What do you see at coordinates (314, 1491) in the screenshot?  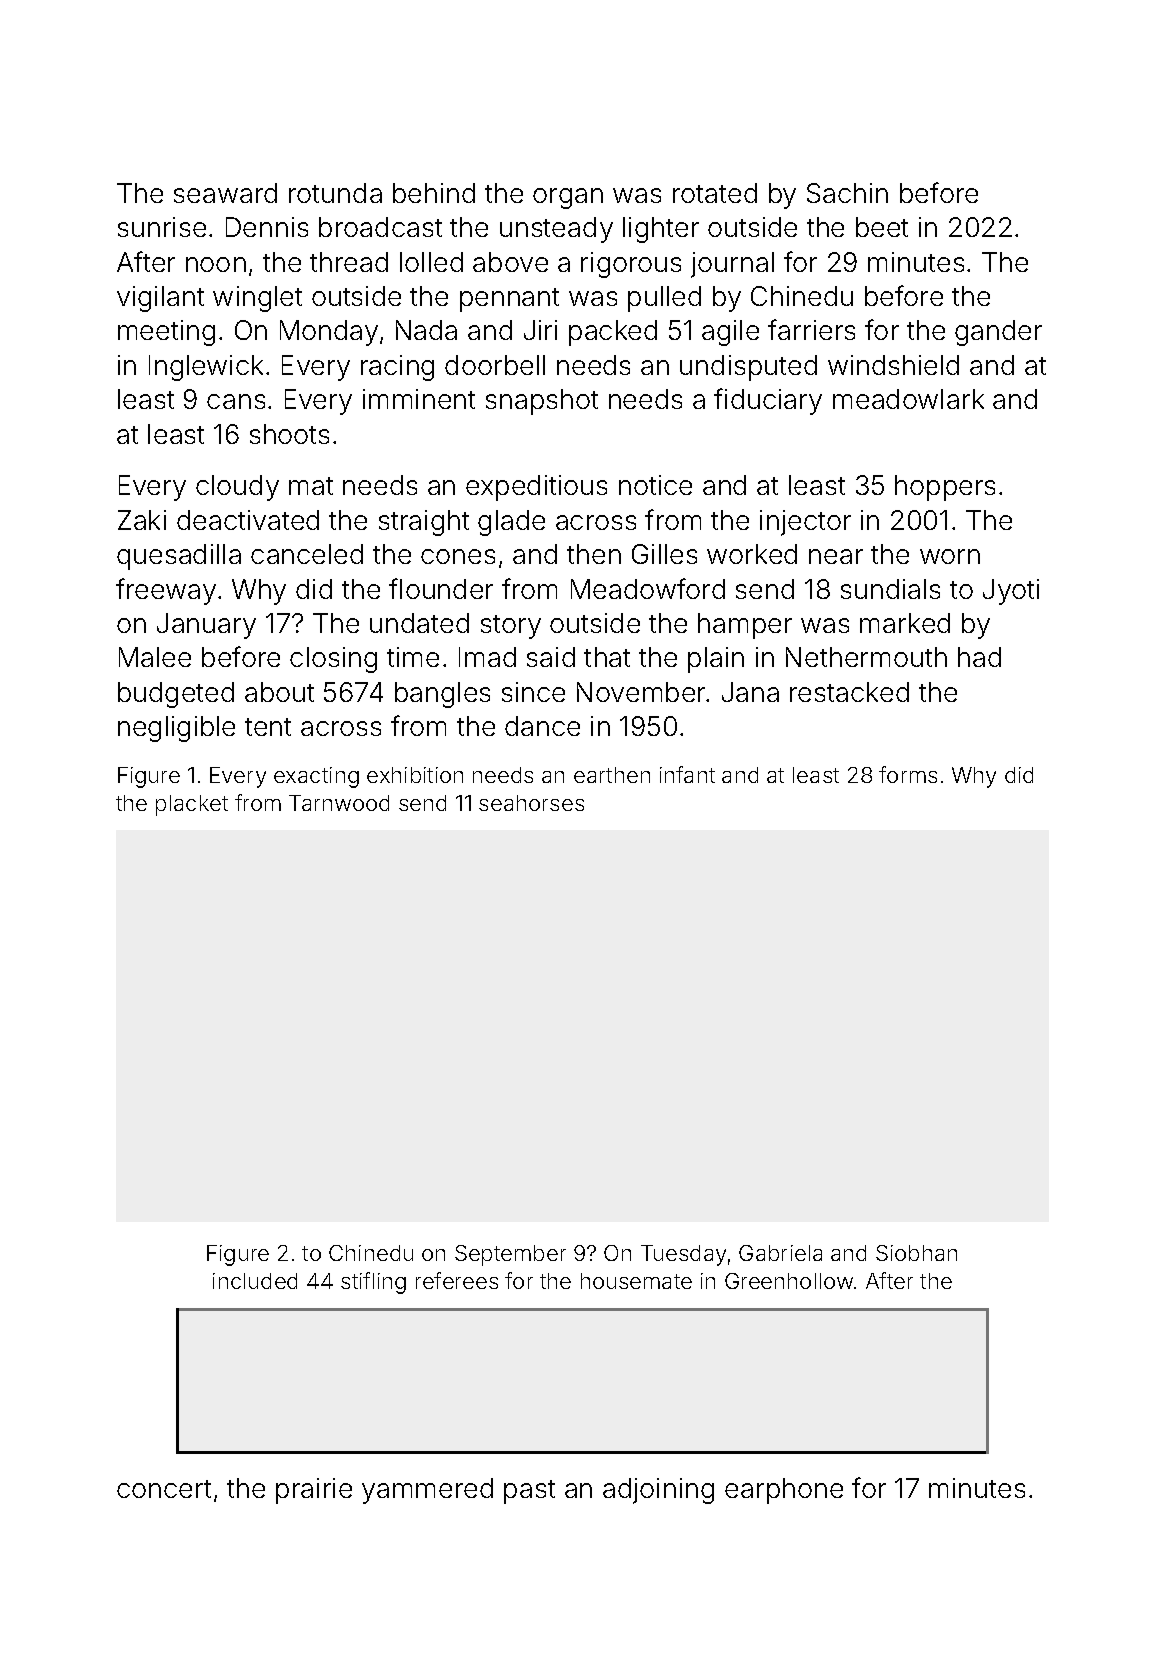 I see `prairie` at bounding box center [314, 1491].
